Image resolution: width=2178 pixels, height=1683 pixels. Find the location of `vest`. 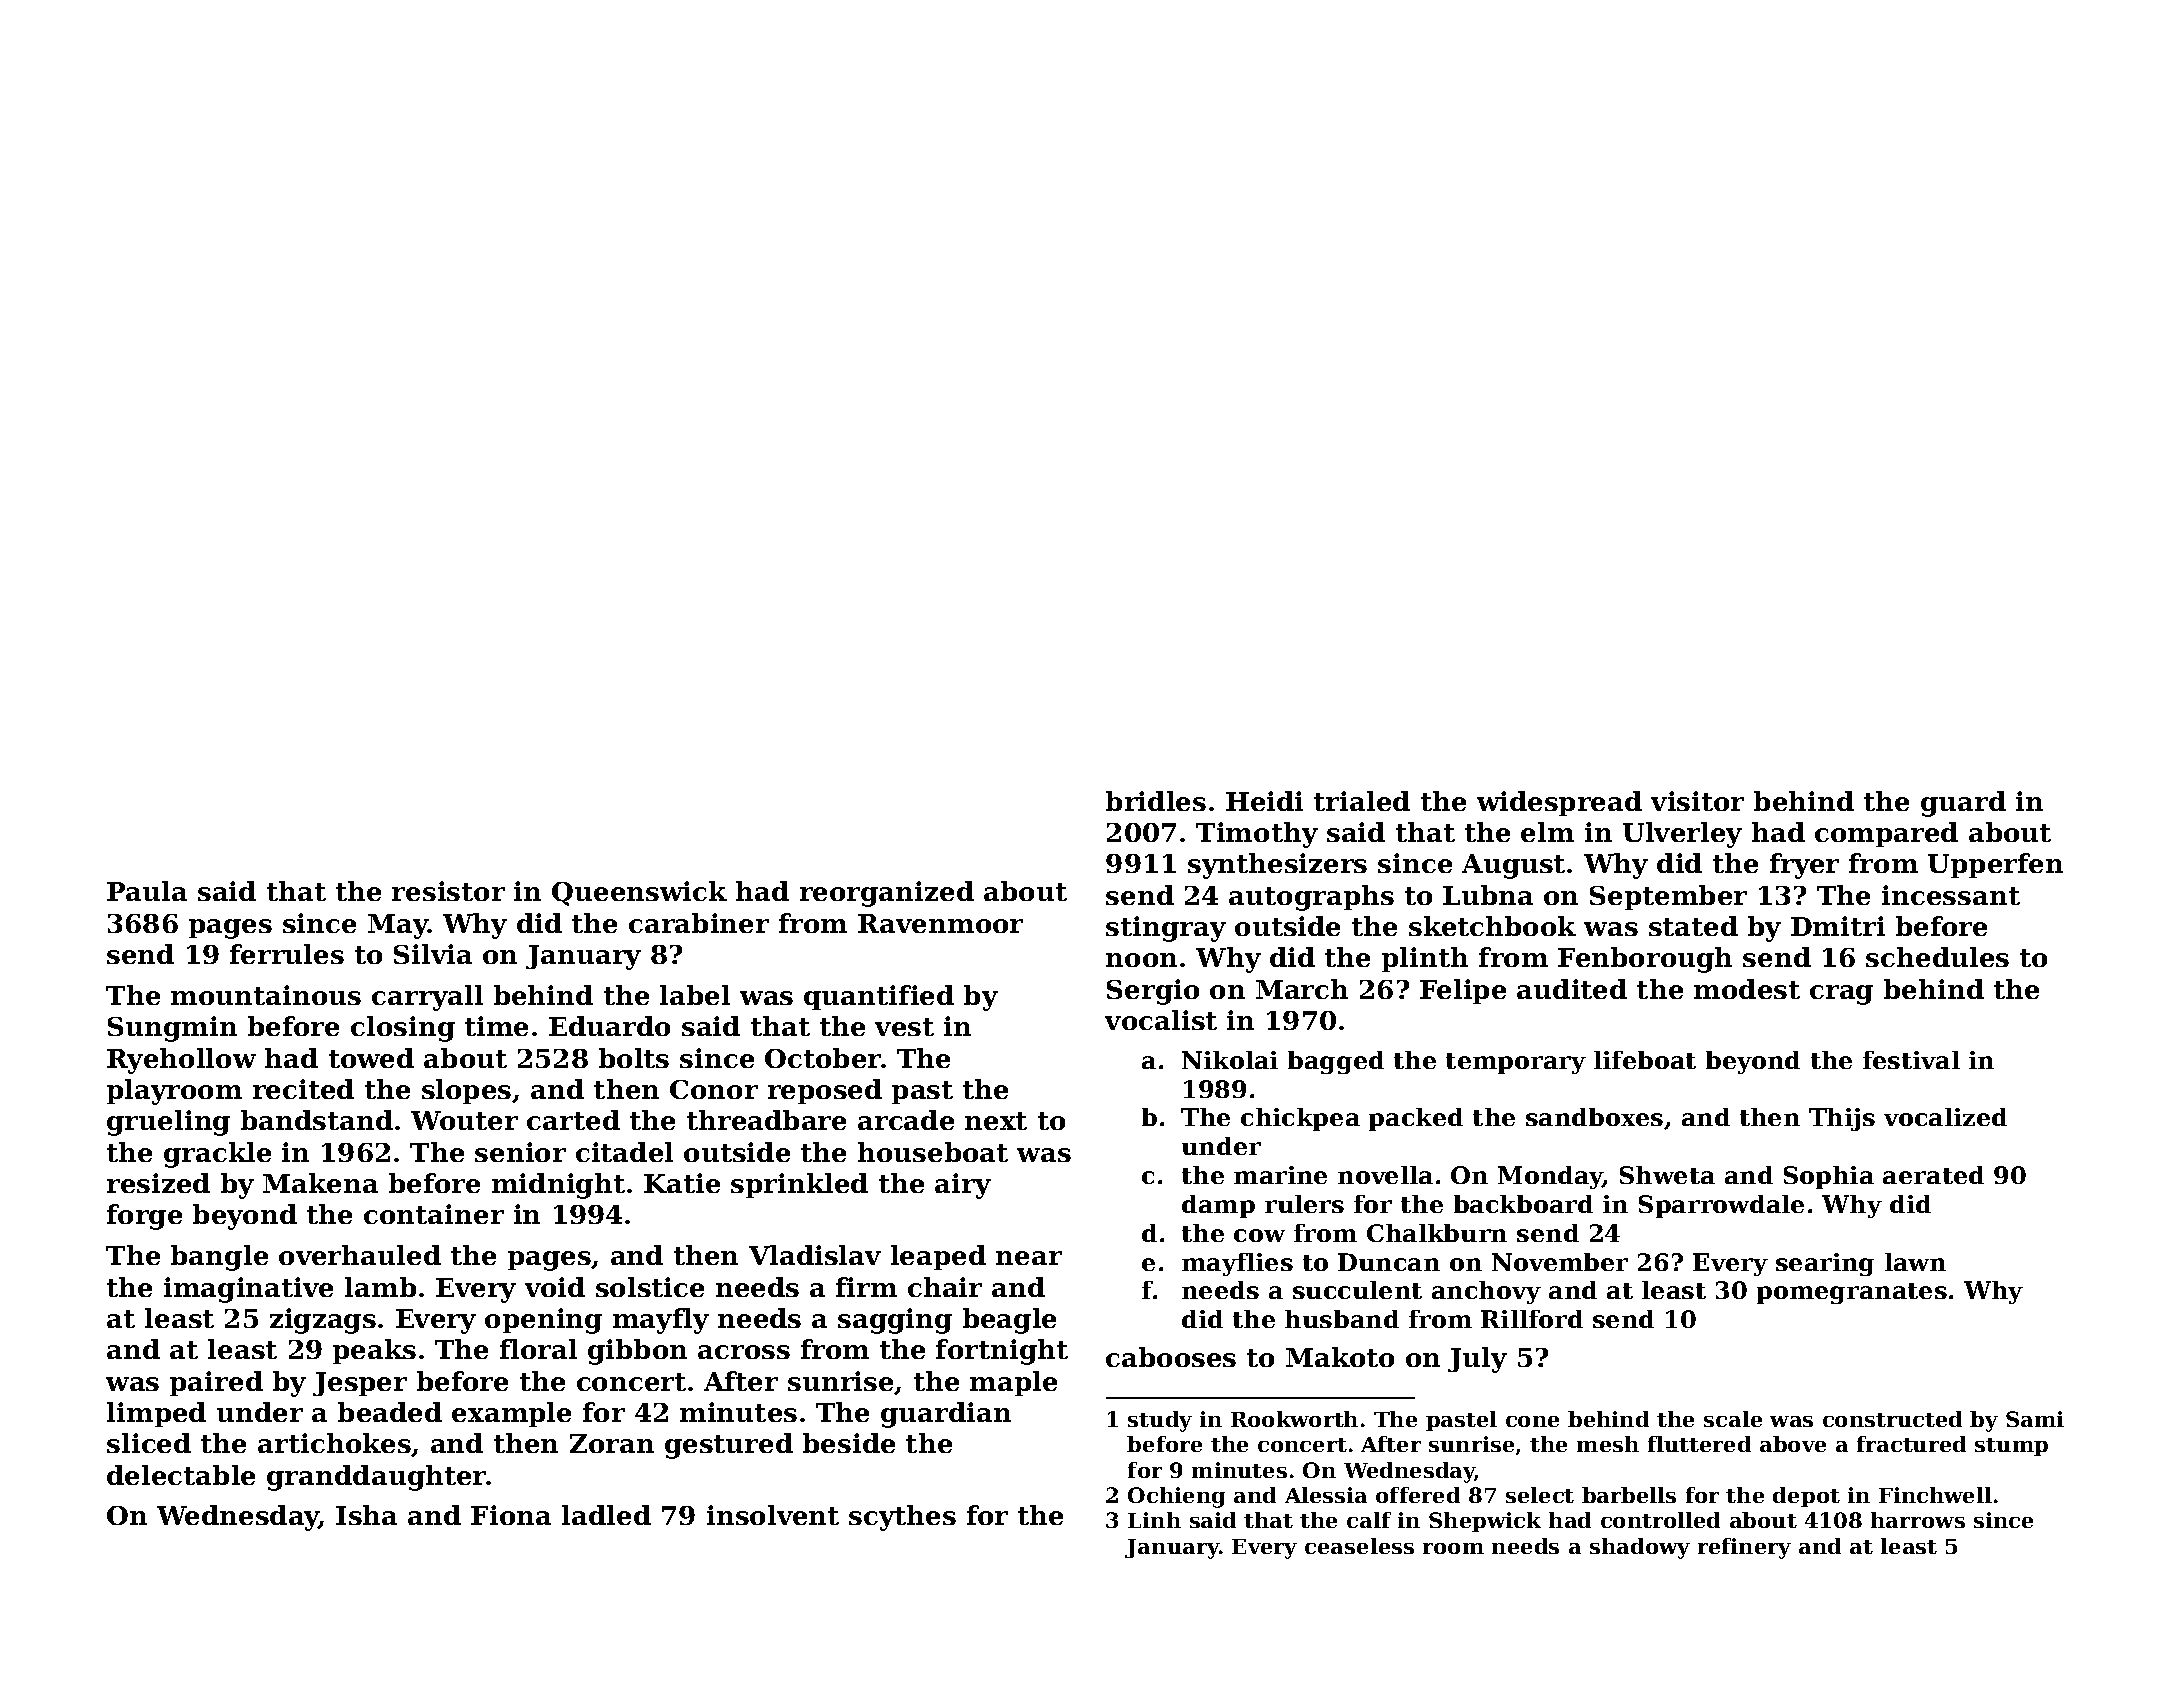

vest is located at coordinates (904, 1027).
